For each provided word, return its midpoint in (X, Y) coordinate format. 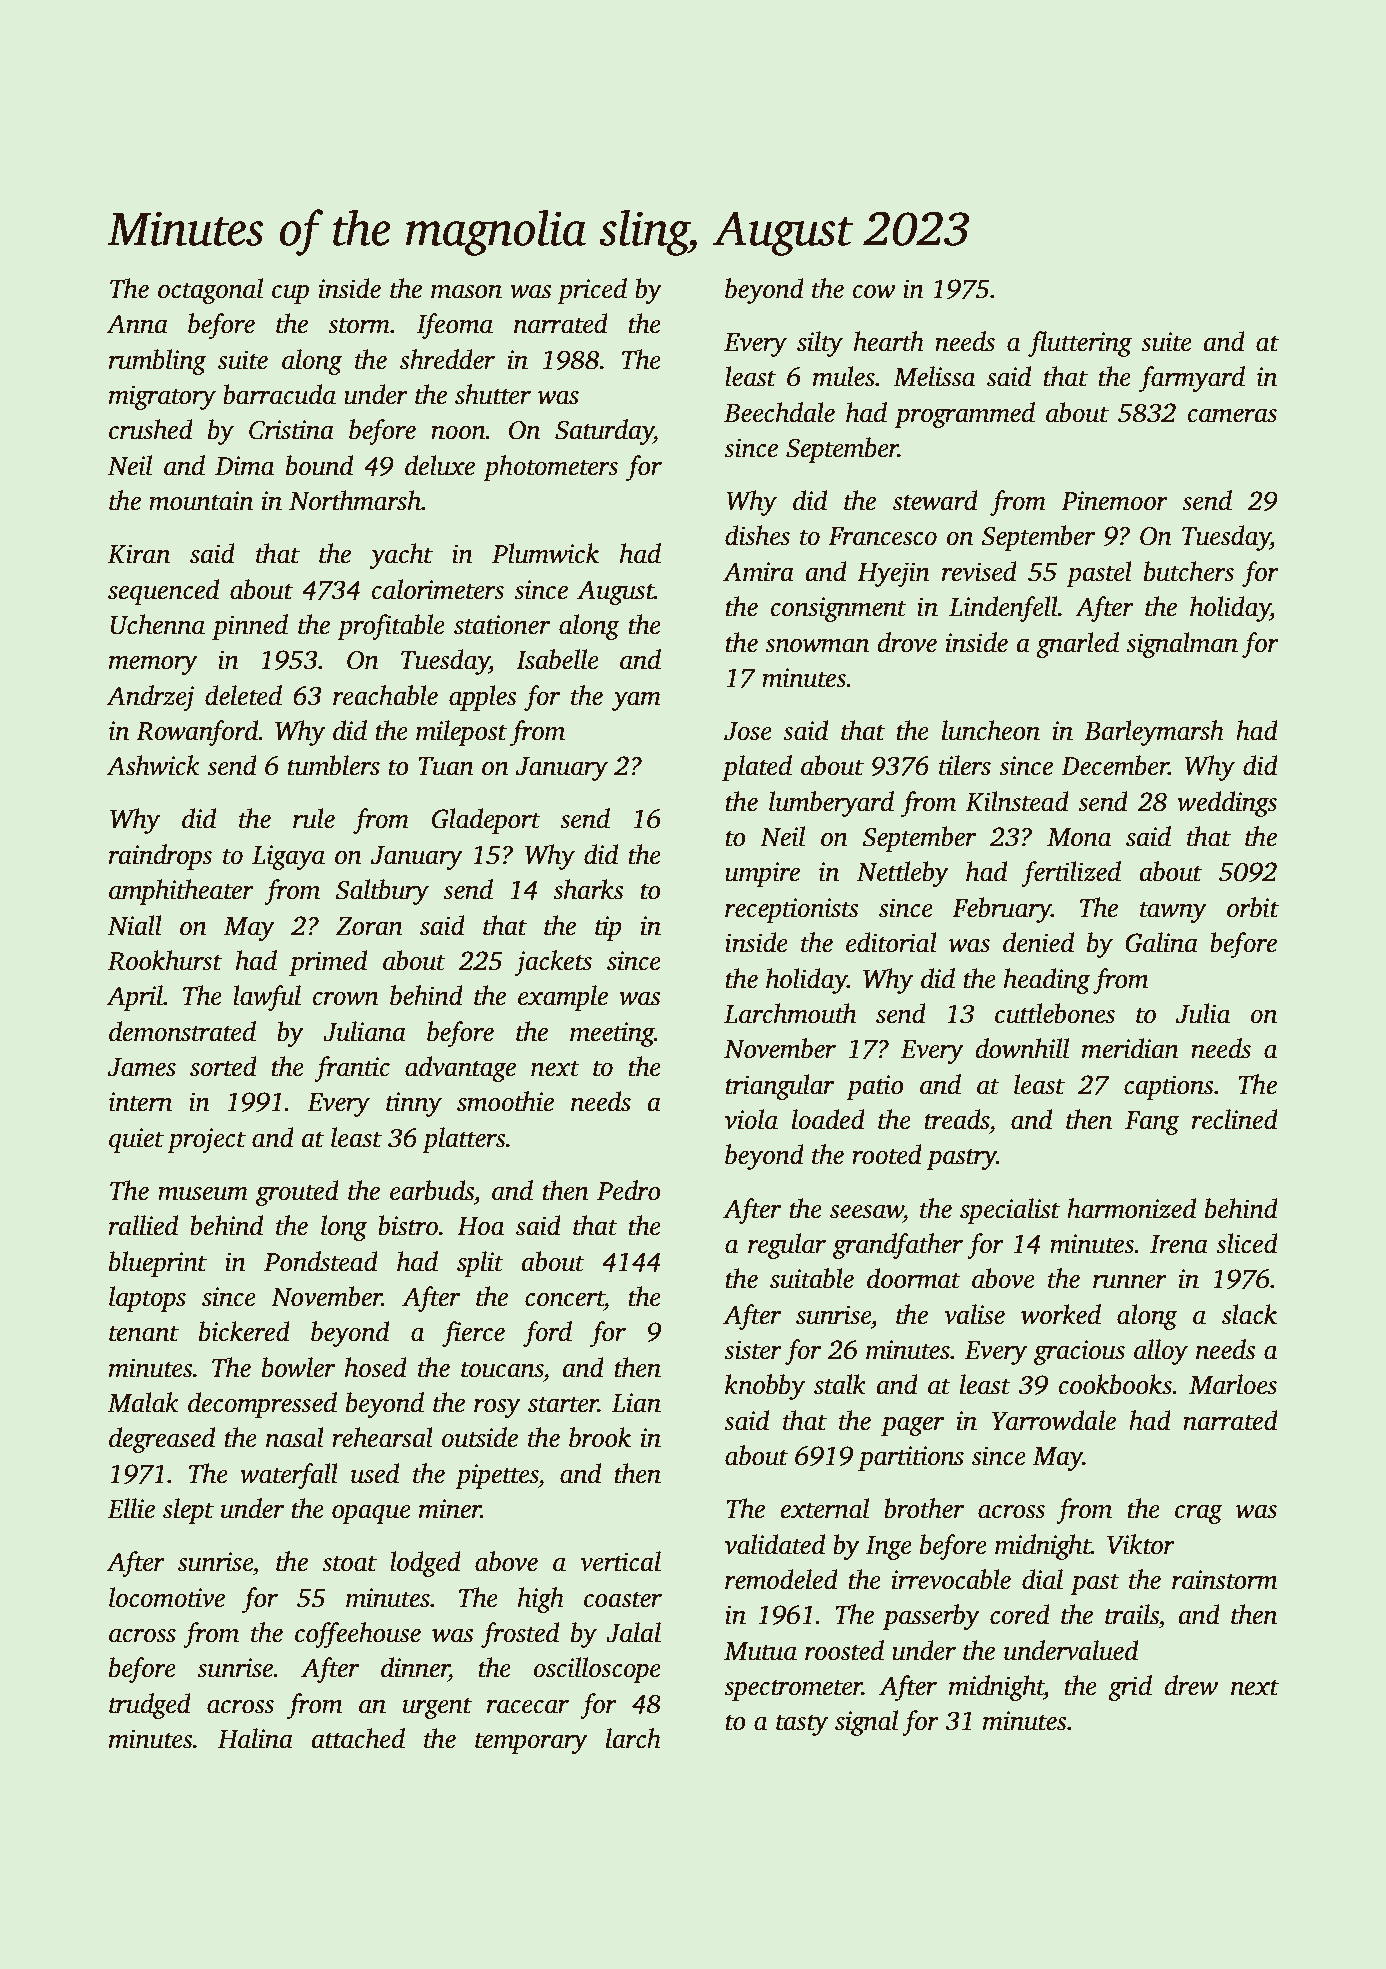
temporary (531, 1743)
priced (592, 291)
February (1002, 910)
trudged (150, 1706)
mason (466, 292)
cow (874, 292)
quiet (136, 1140)
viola (751, 1119)
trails (1132, 1614)
